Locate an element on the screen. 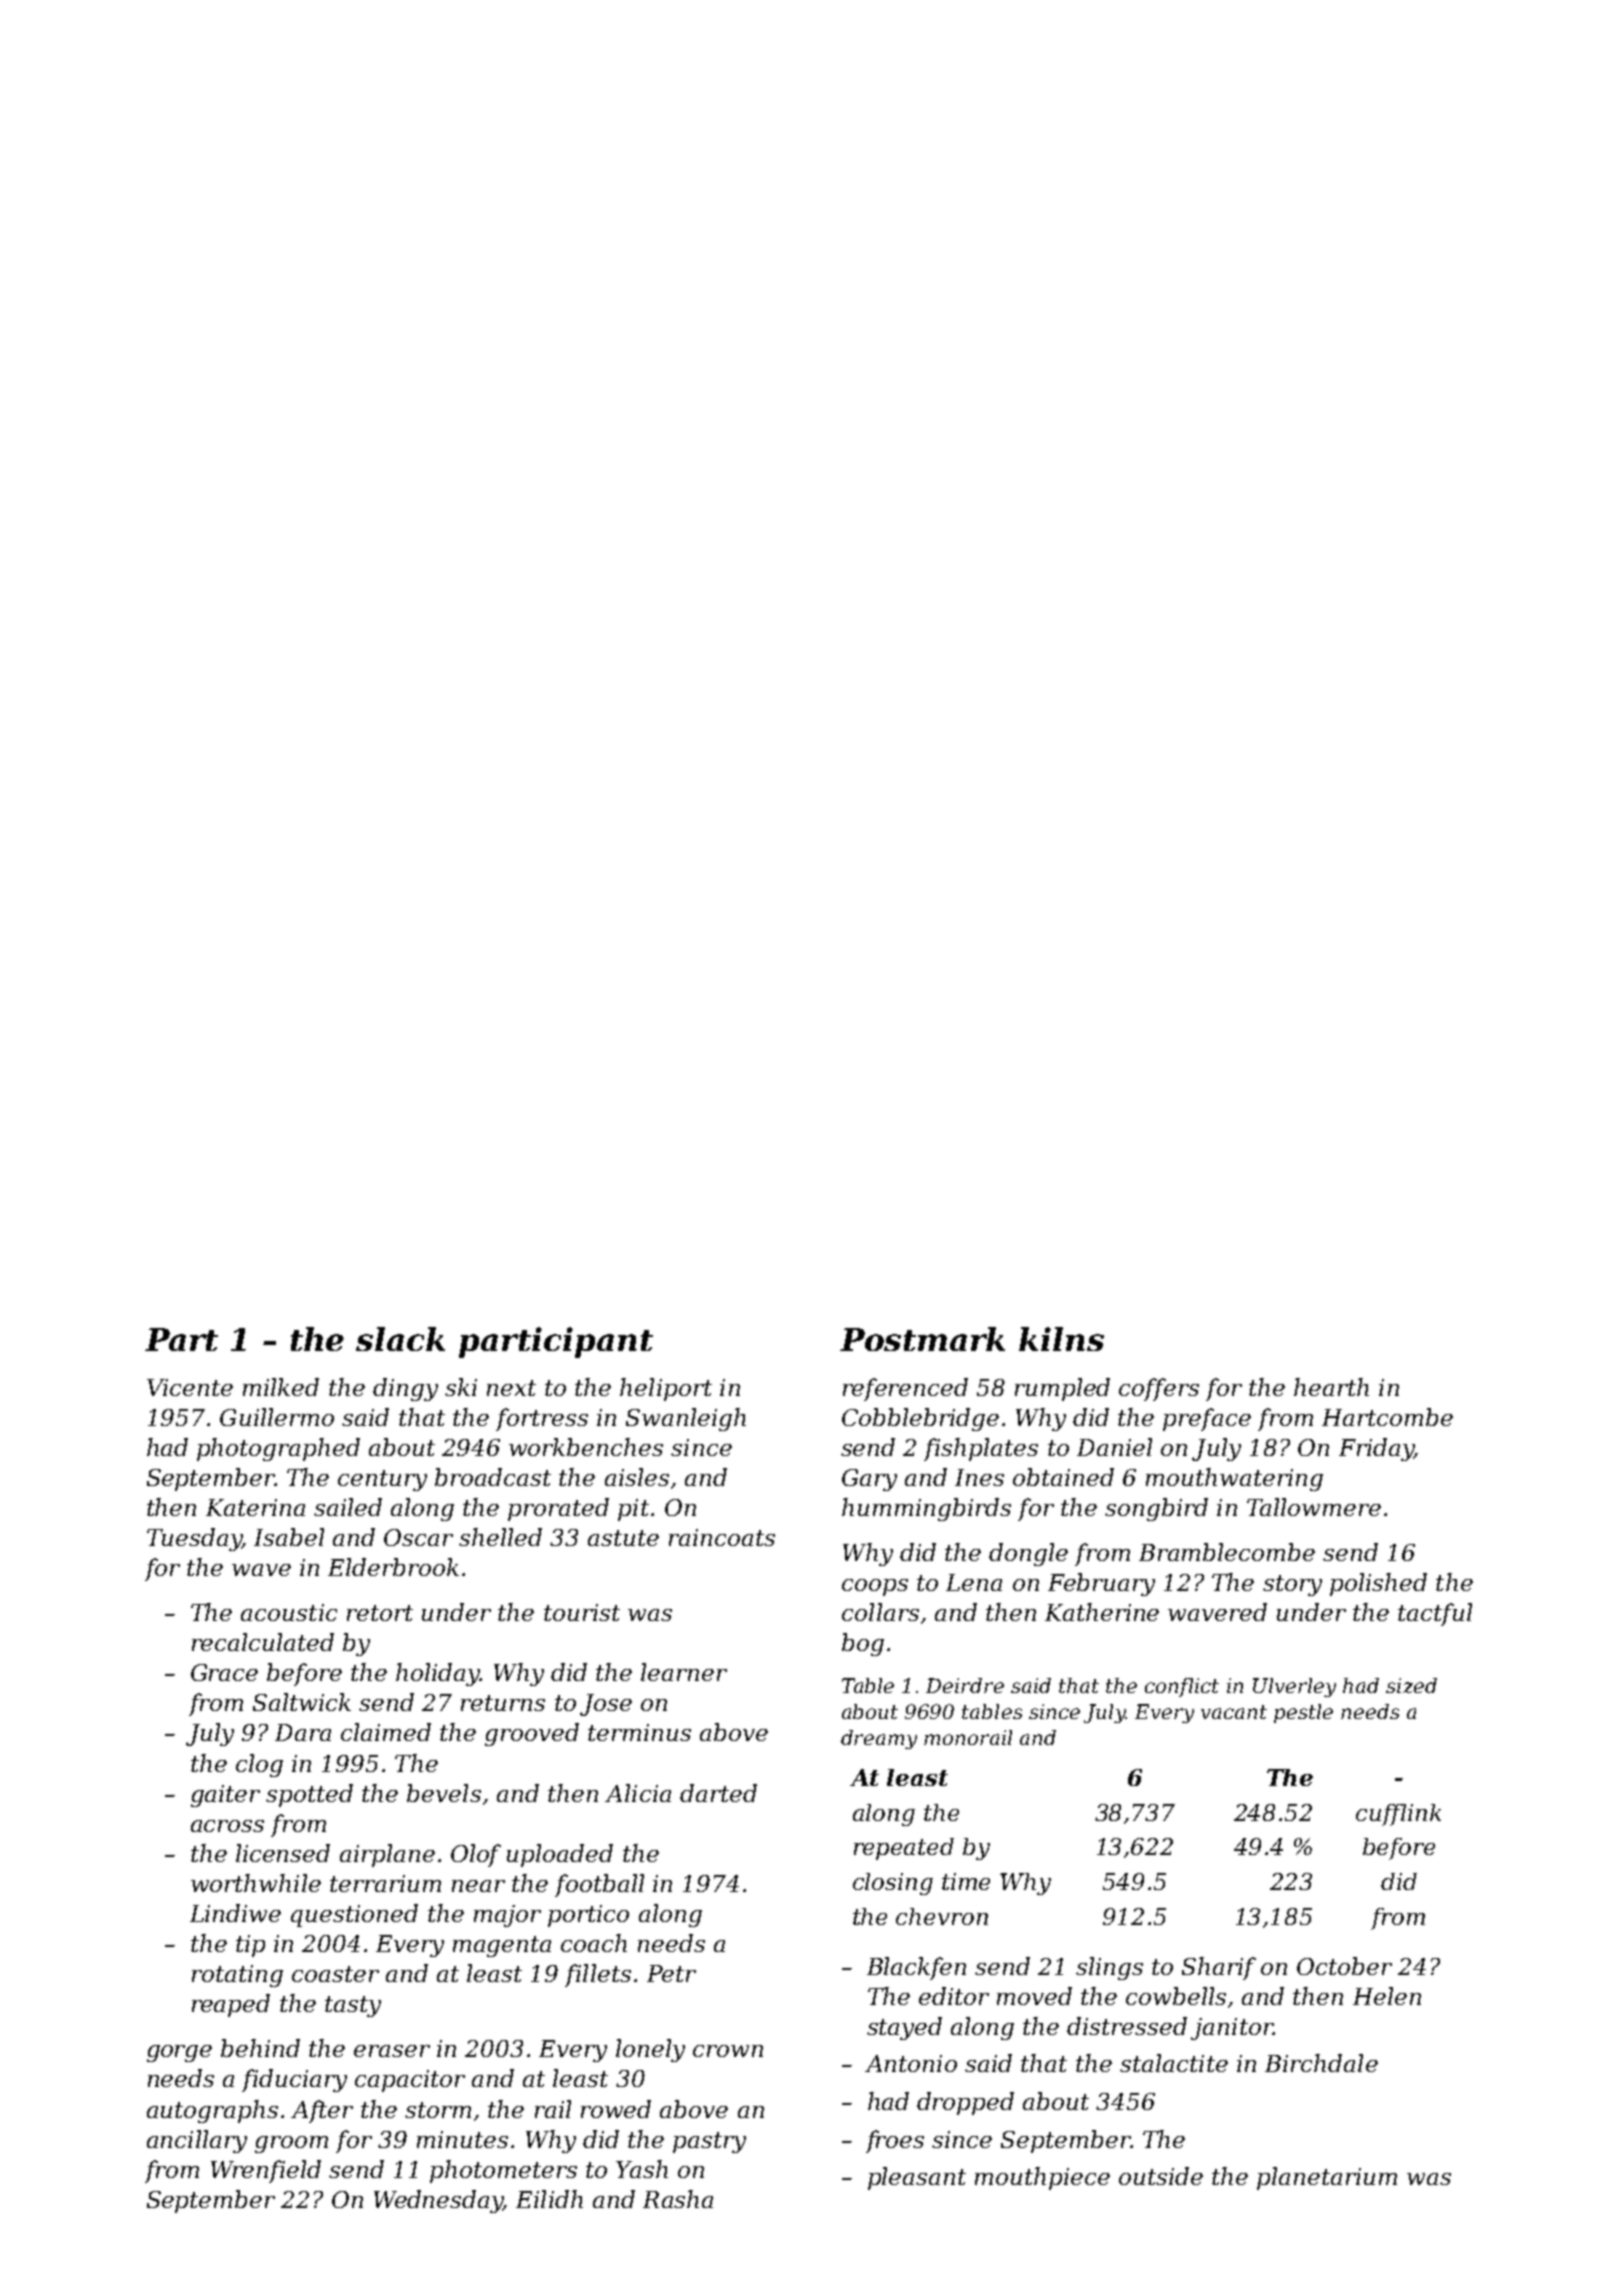 This screenshot has width=1620, height=2292. polished is located at coordinates (1378, 1584).
